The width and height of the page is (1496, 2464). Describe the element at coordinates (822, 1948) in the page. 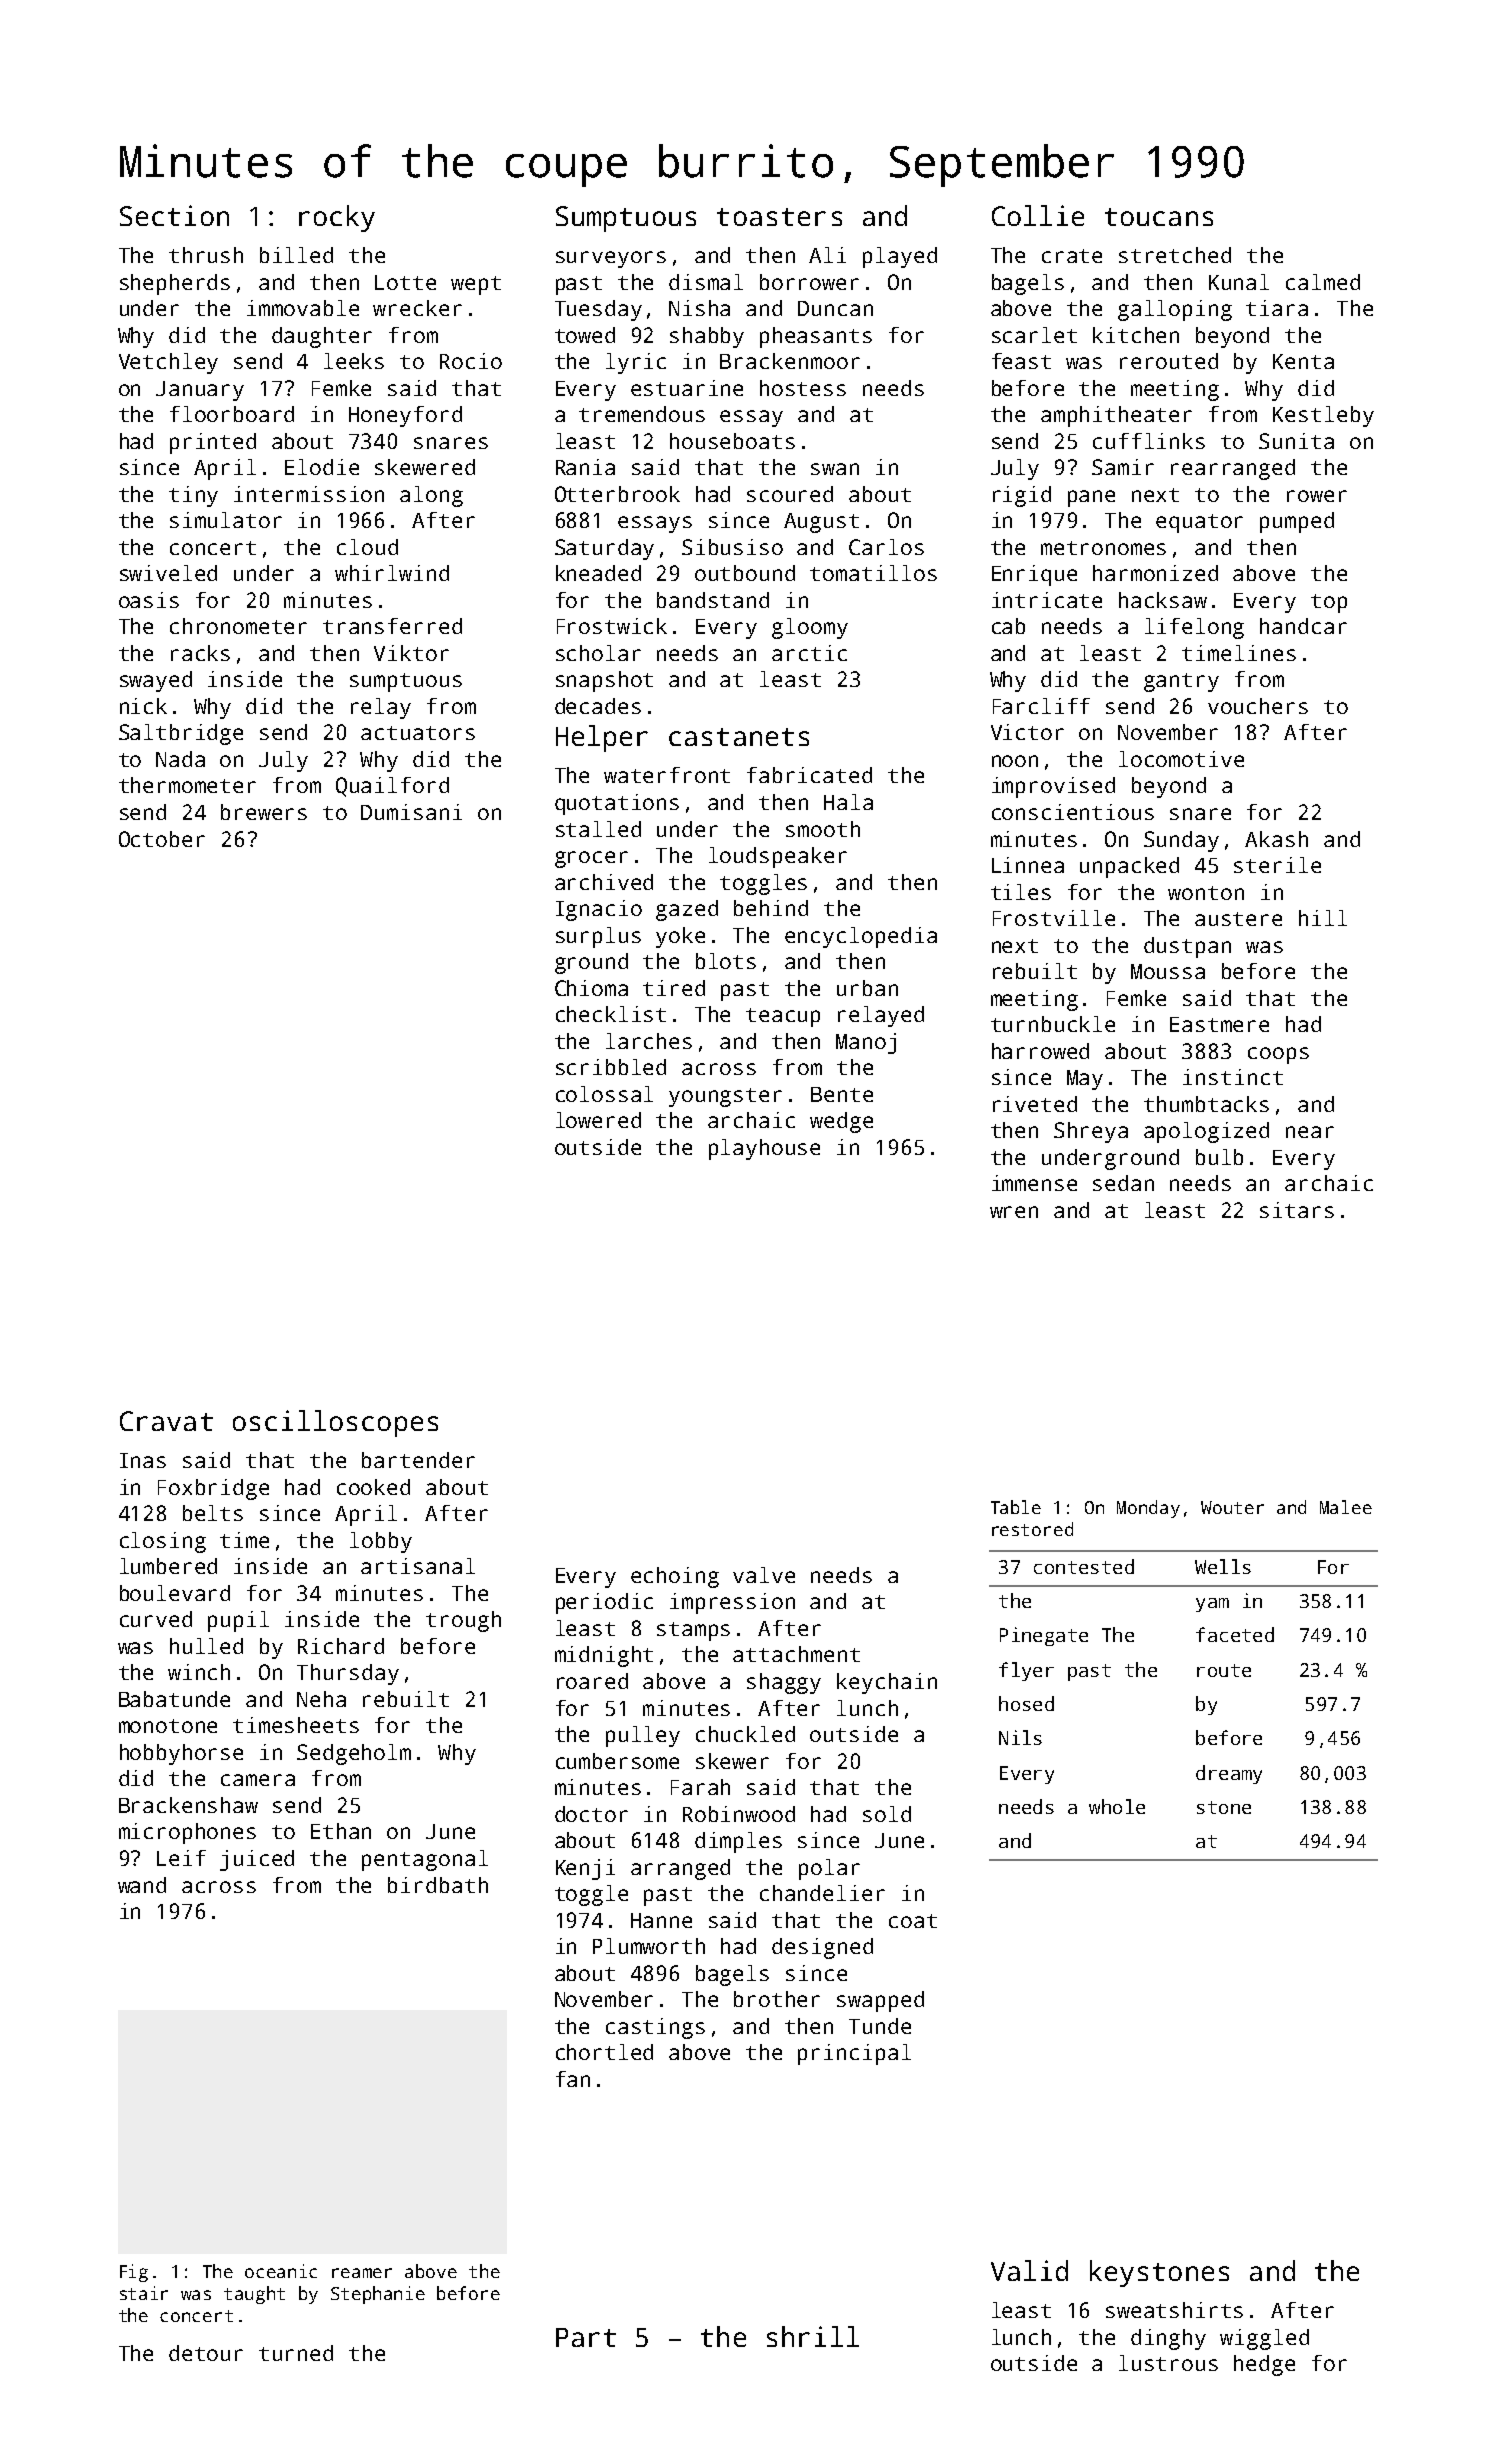

I see `designed` at that location.
